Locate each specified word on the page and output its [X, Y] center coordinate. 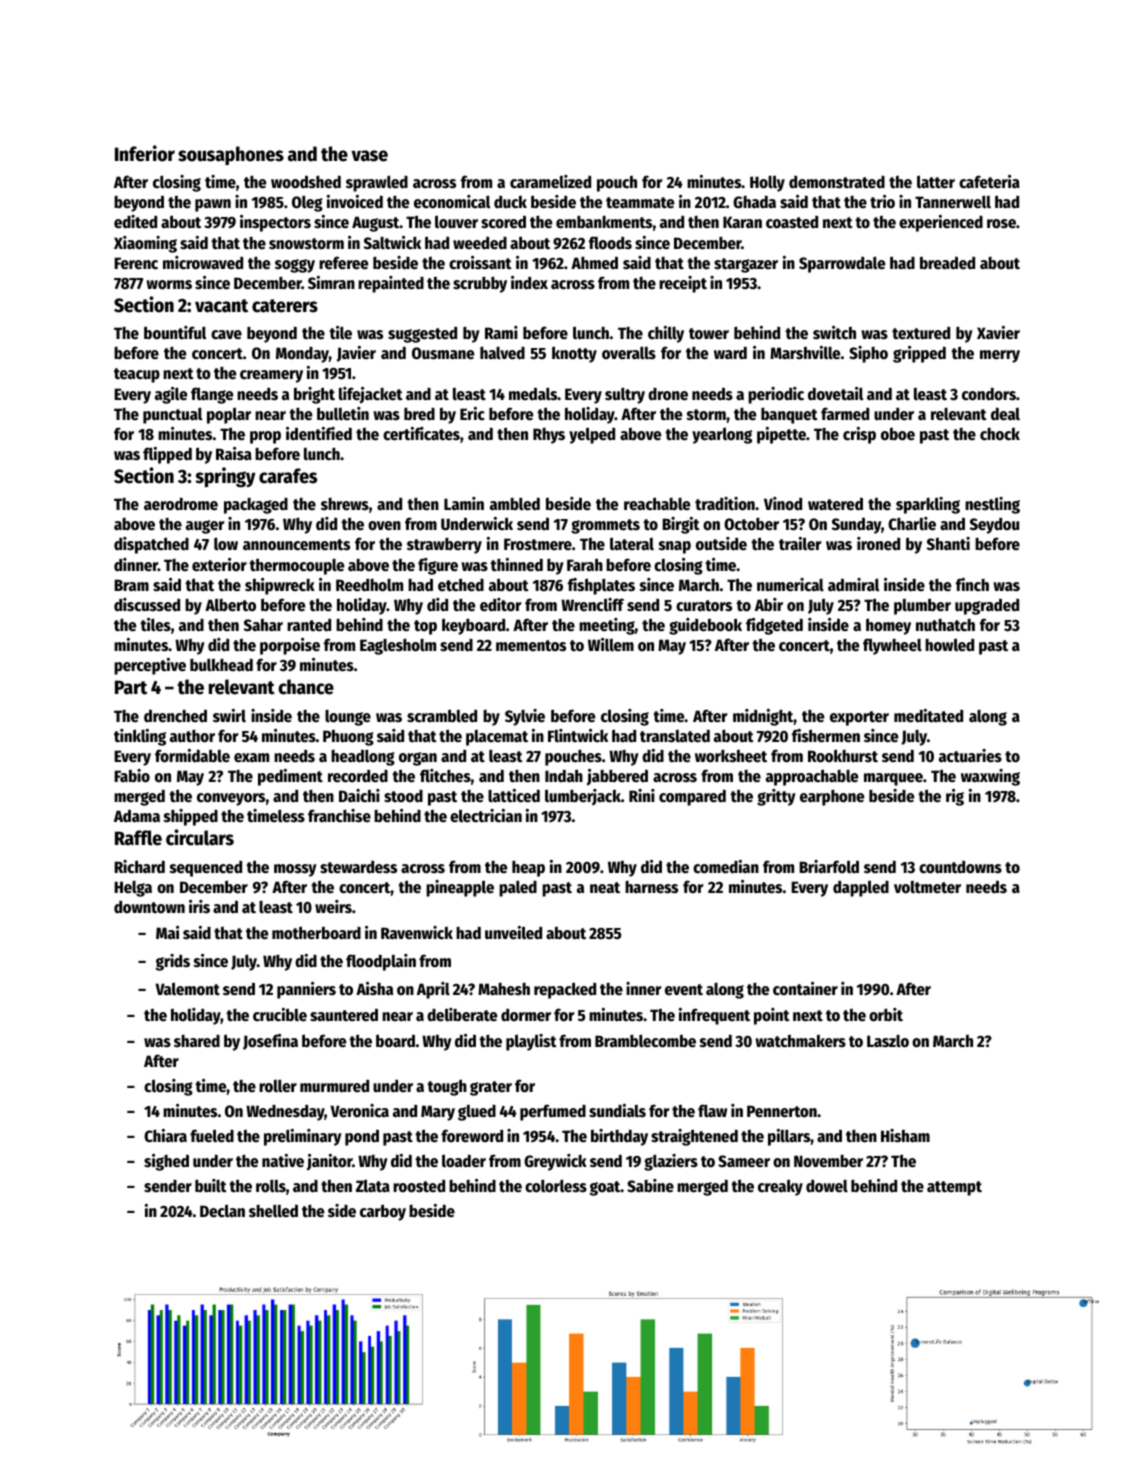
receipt [683, 284]
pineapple [460, 888]
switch [834, 333]
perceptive [150, 666]
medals [533, 394]
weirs [333, 906]
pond [362, 1137]
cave [226, 335]
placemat [497, 738]
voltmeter [927, 887]
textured [921, 333]
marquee [893, 779]
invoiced [355, 202]
